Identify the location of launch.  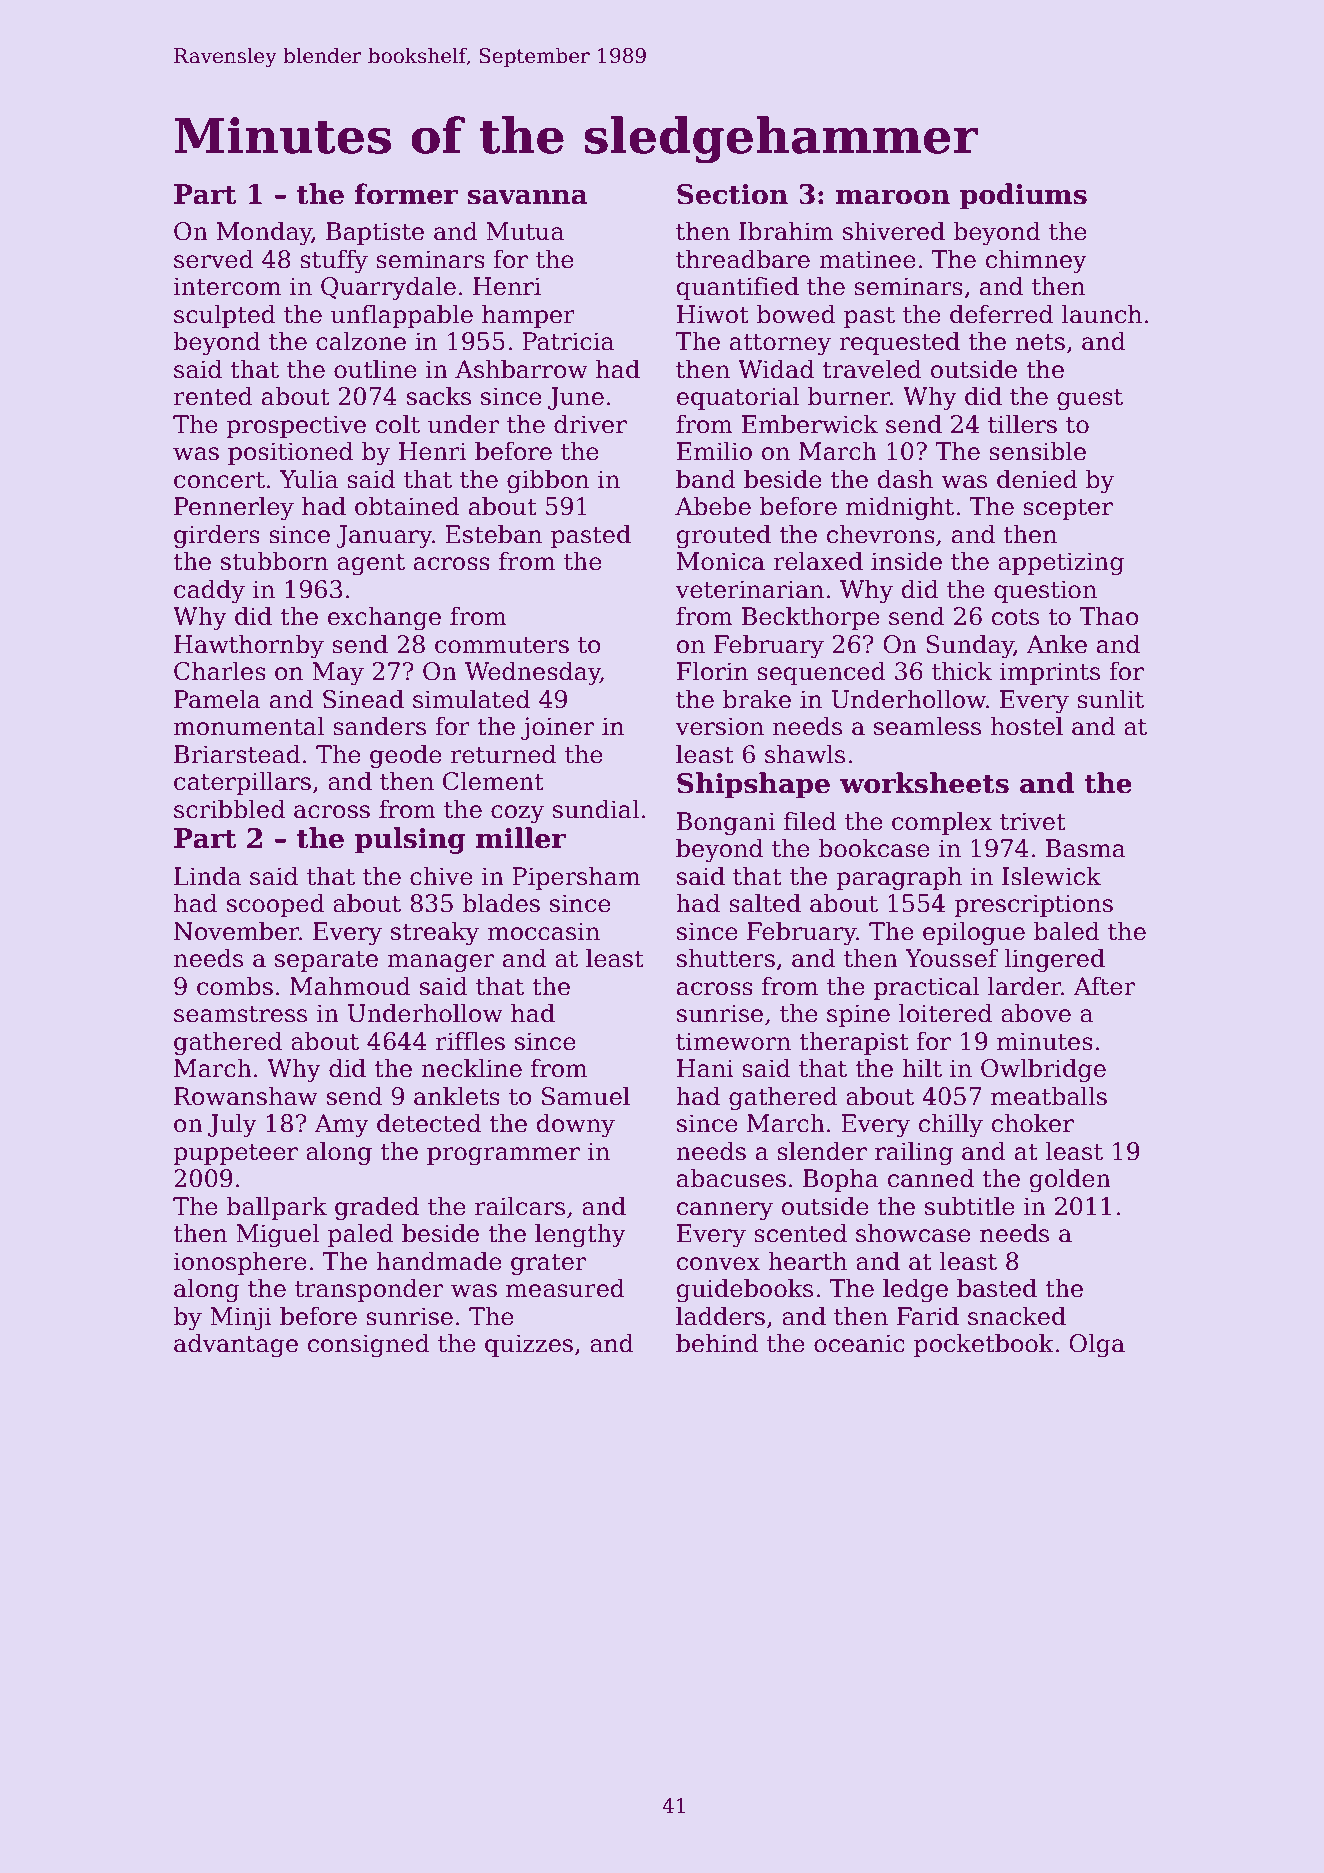
(1102, 314).
